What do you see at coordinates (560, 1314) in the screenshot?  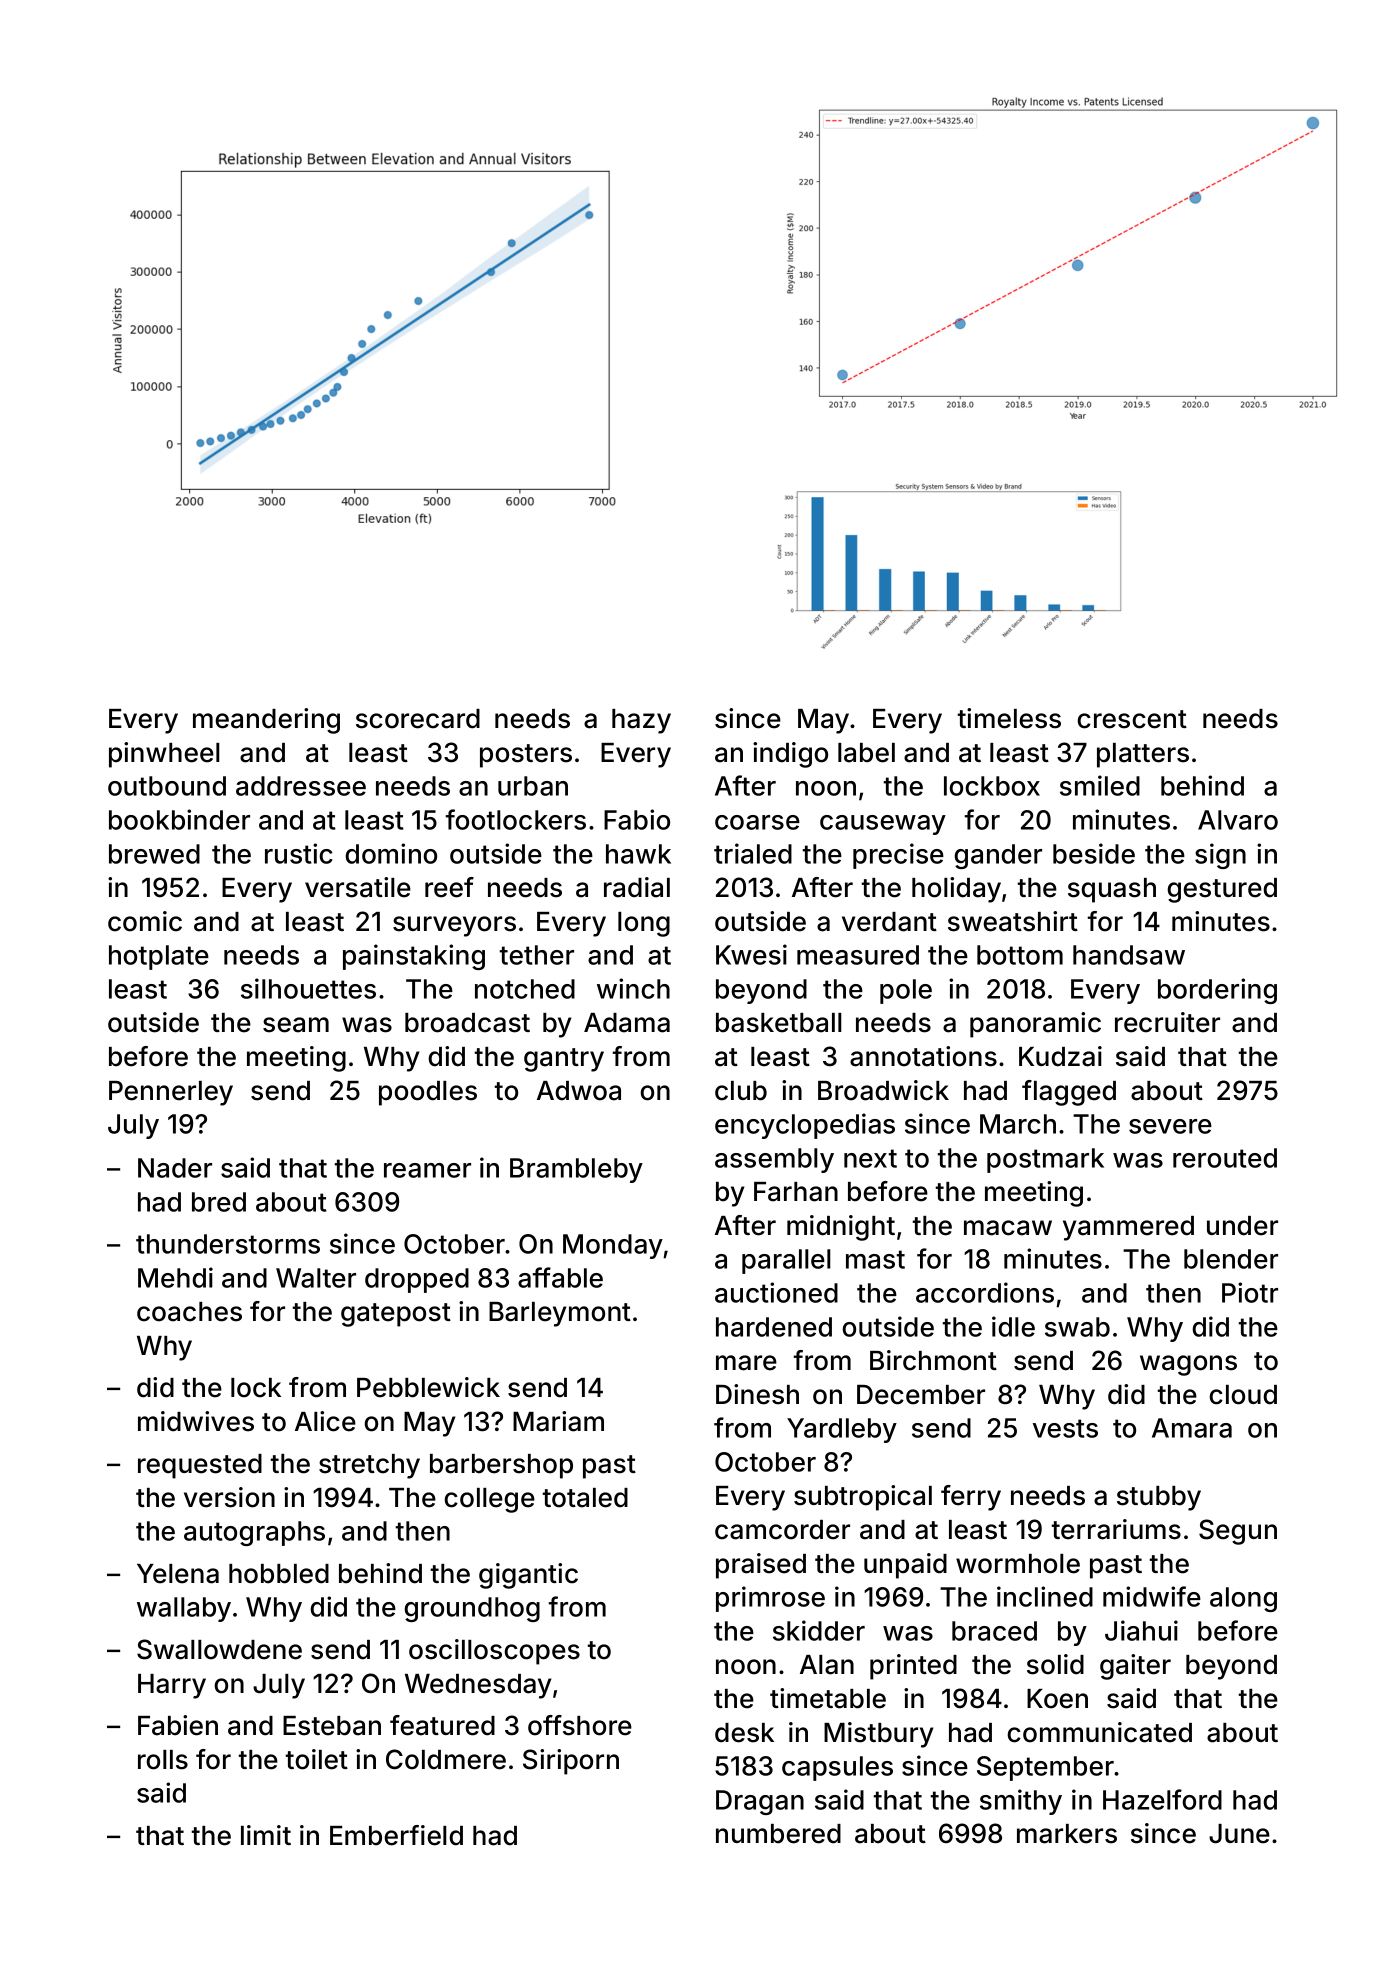 I see `Barleymont` at bounding box center [560, 1314].
